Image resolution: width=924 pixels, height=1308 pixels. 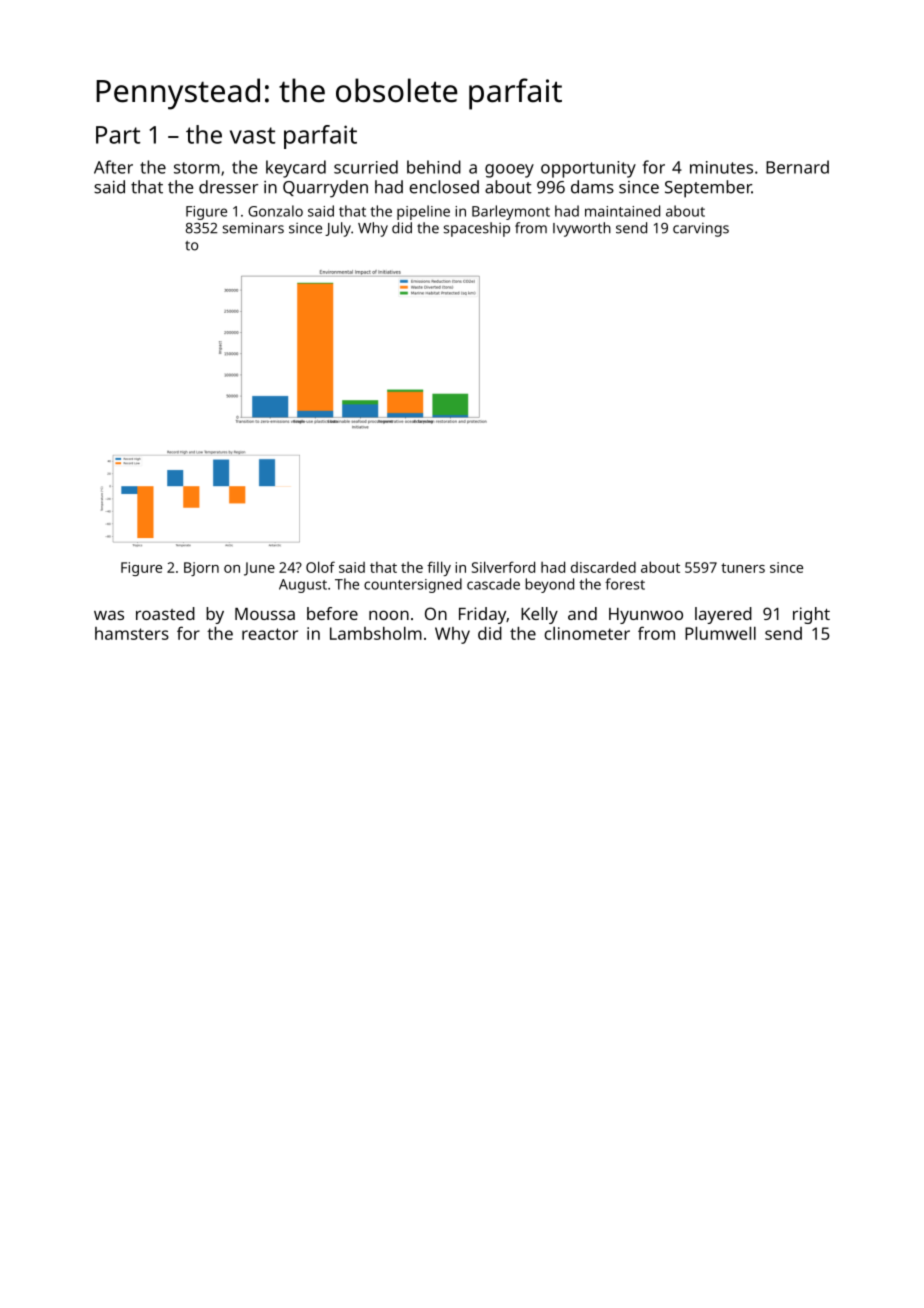 I want to click on pipeline, so click(x=423, y=212).
